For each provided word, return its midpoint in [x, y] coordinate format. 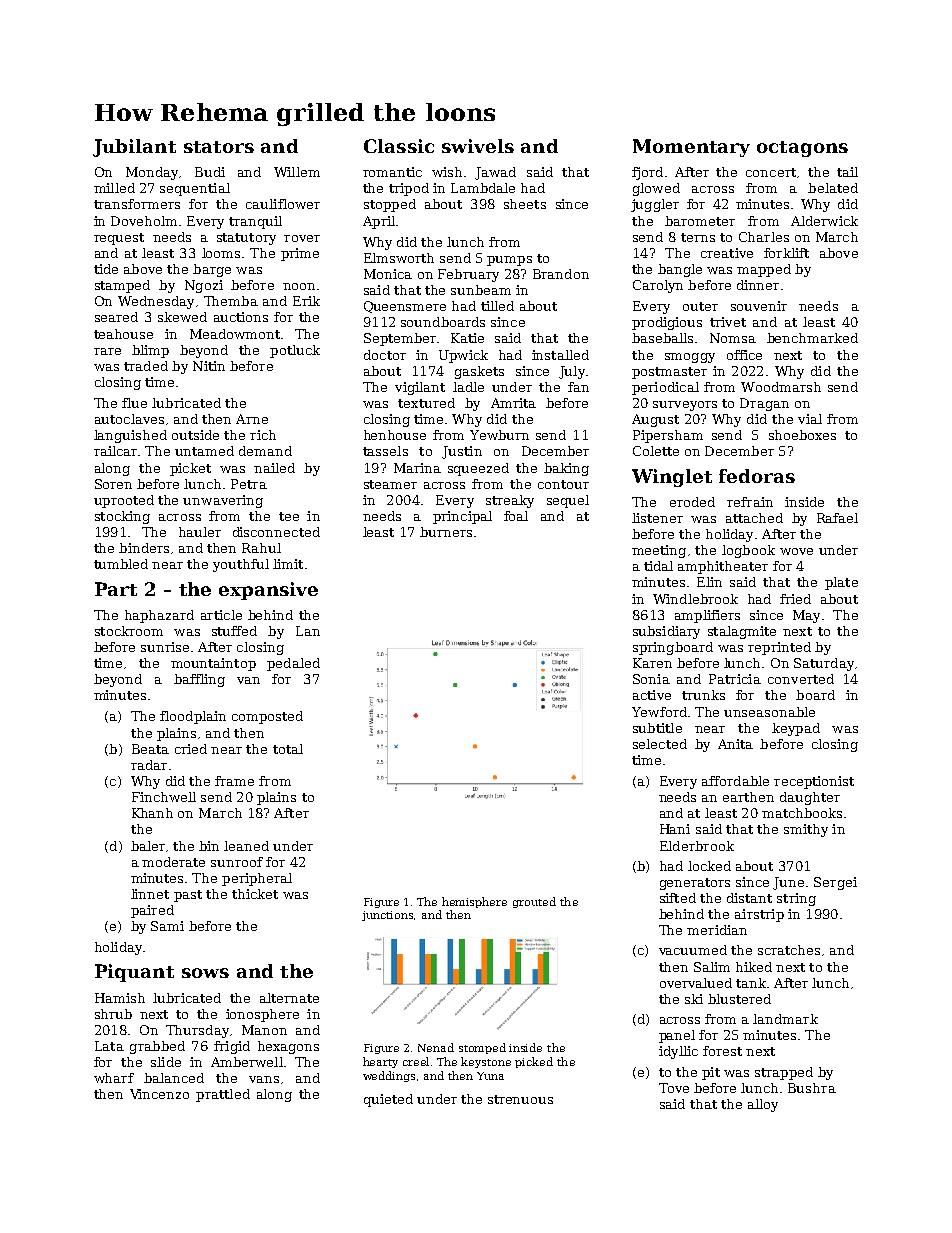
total [288, 749]
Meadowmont [235, 334]
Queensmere [405, 307]
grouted [534, 902]
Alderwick [824, 221]
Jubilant [134, 148]
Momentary [691, 148]
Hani [675, 829]
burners [446, 532]
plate [841, 583]
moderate [173, 862]
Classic [399, 146]
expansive [268, 591]
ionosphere [262, 1015]
